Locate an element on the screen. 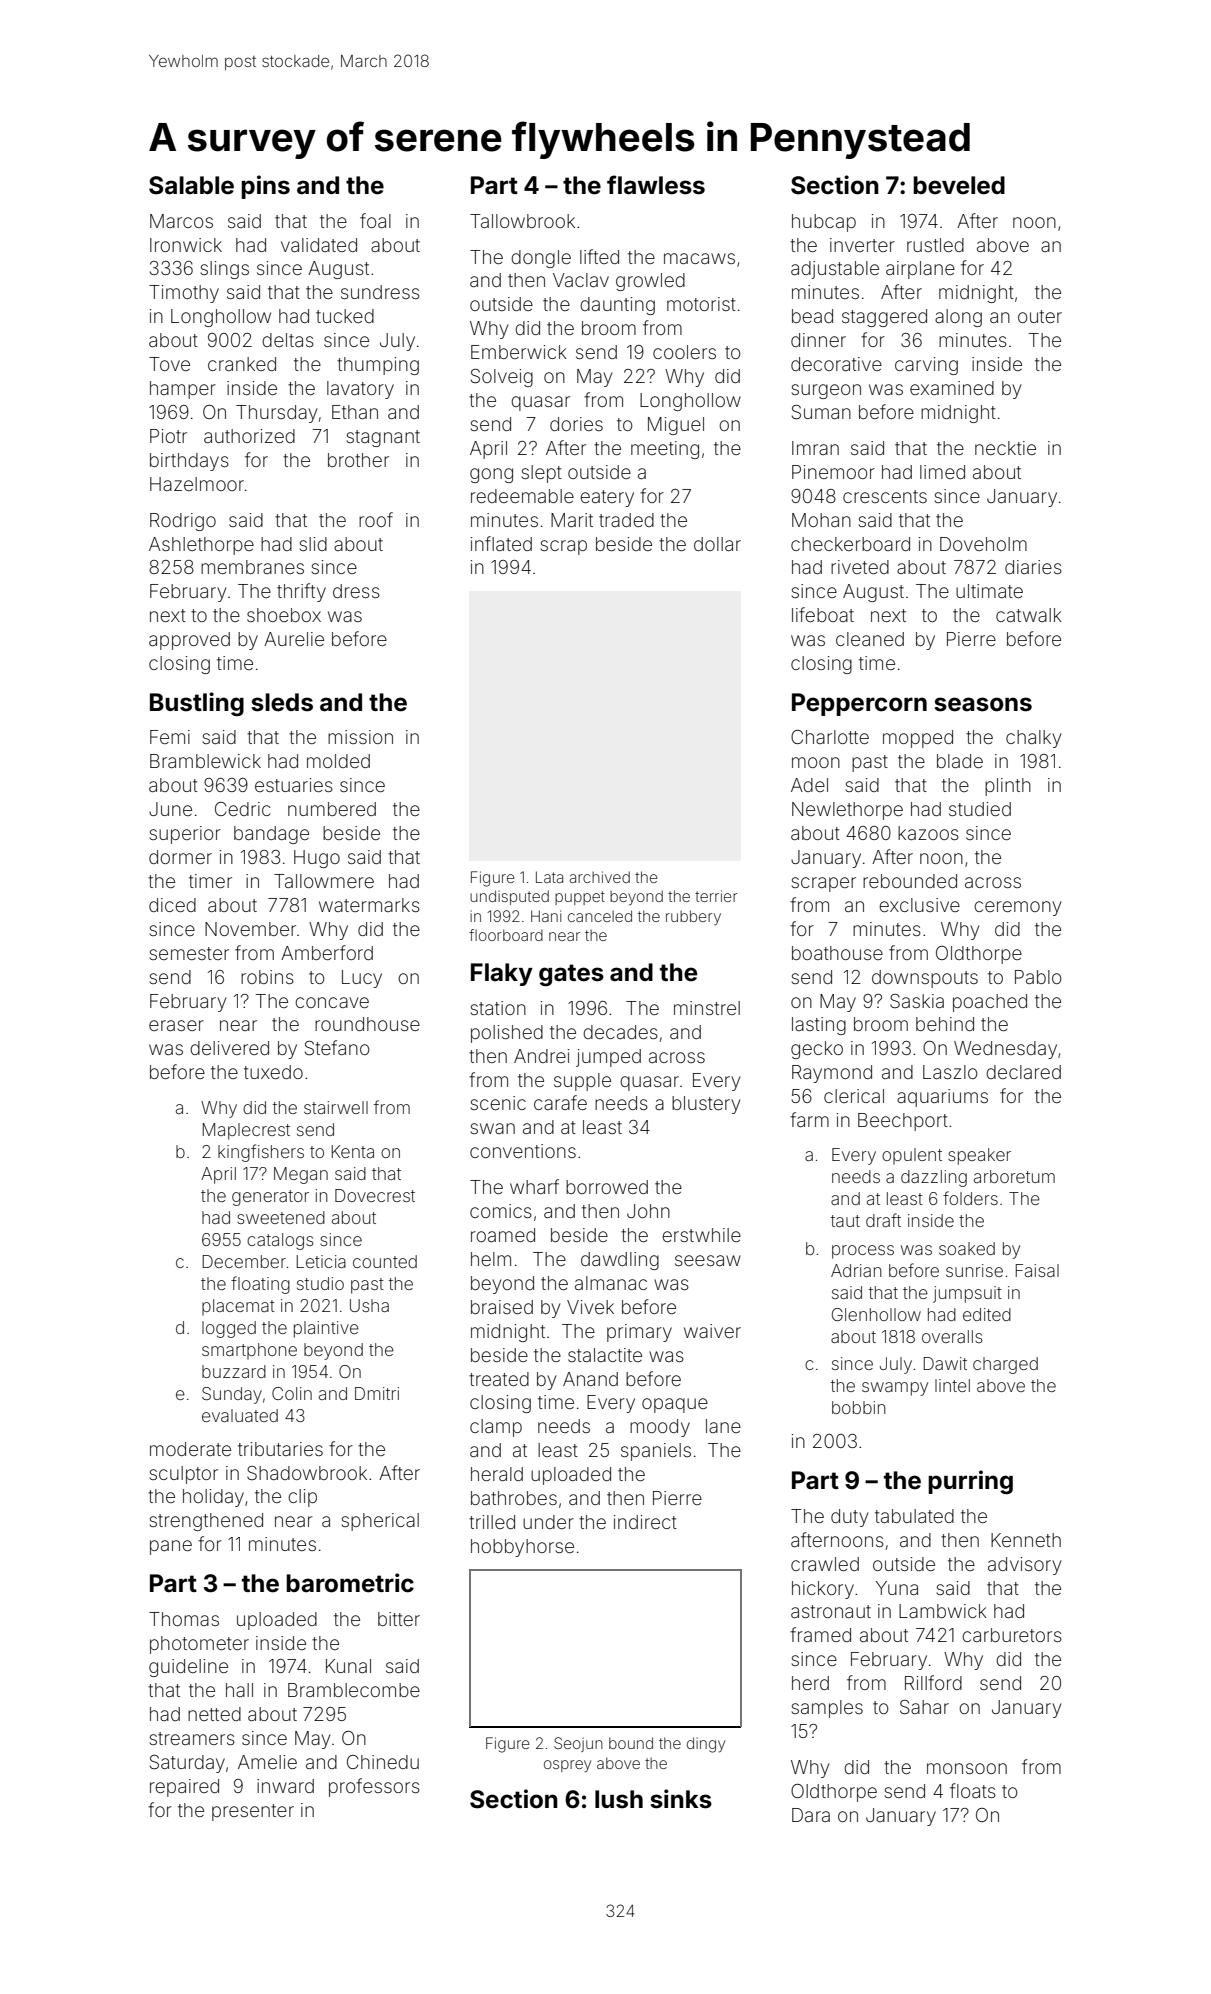 This screenshot has height=1994, width=1211. kazoos is located at coordinates (928, 833).
